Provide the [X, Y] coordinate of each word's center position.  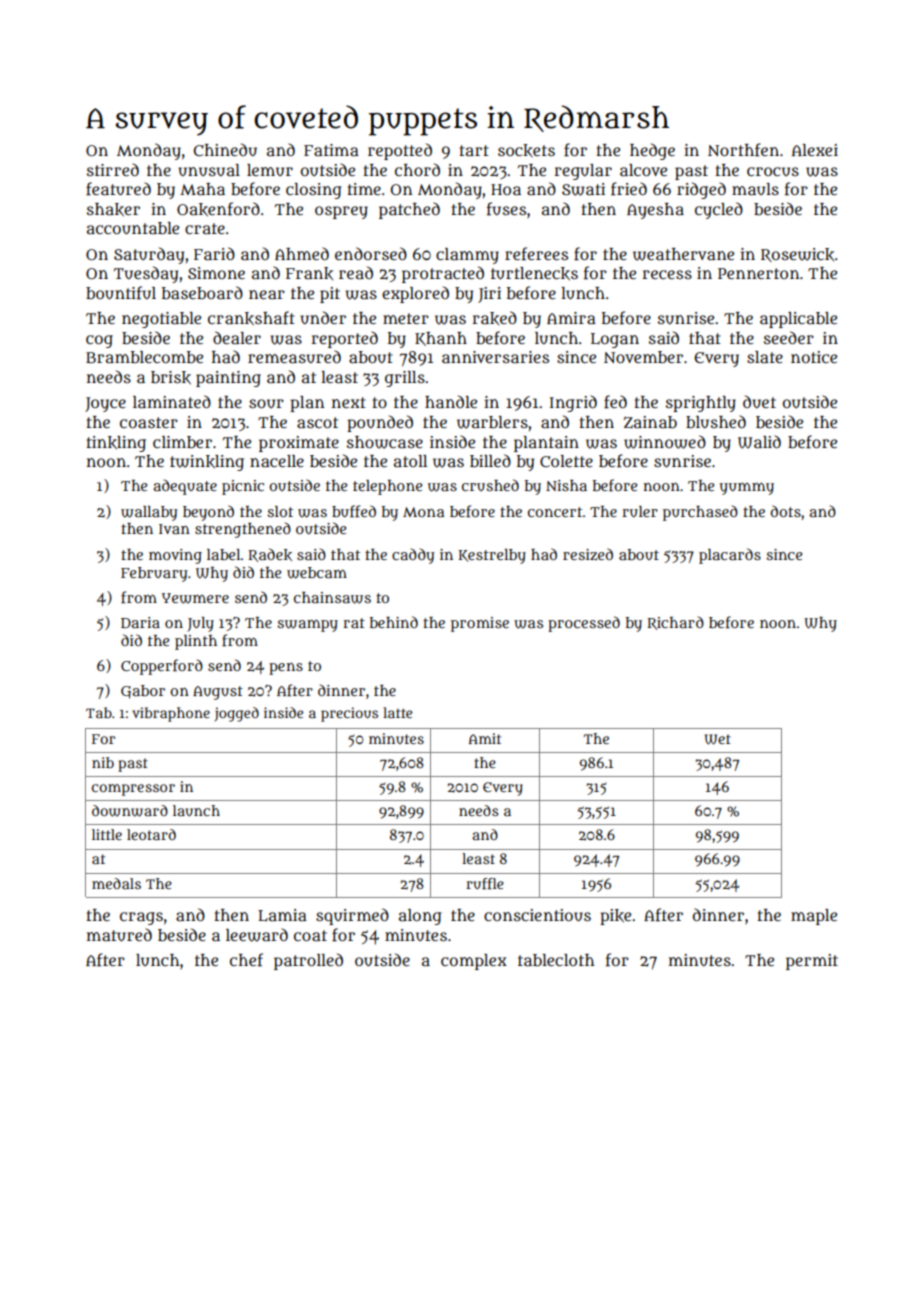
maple [814, 917]
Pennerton [759, 273]
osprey [341, 212]
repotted [400, 151]
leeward [257, 935]
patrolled [308, 961]
